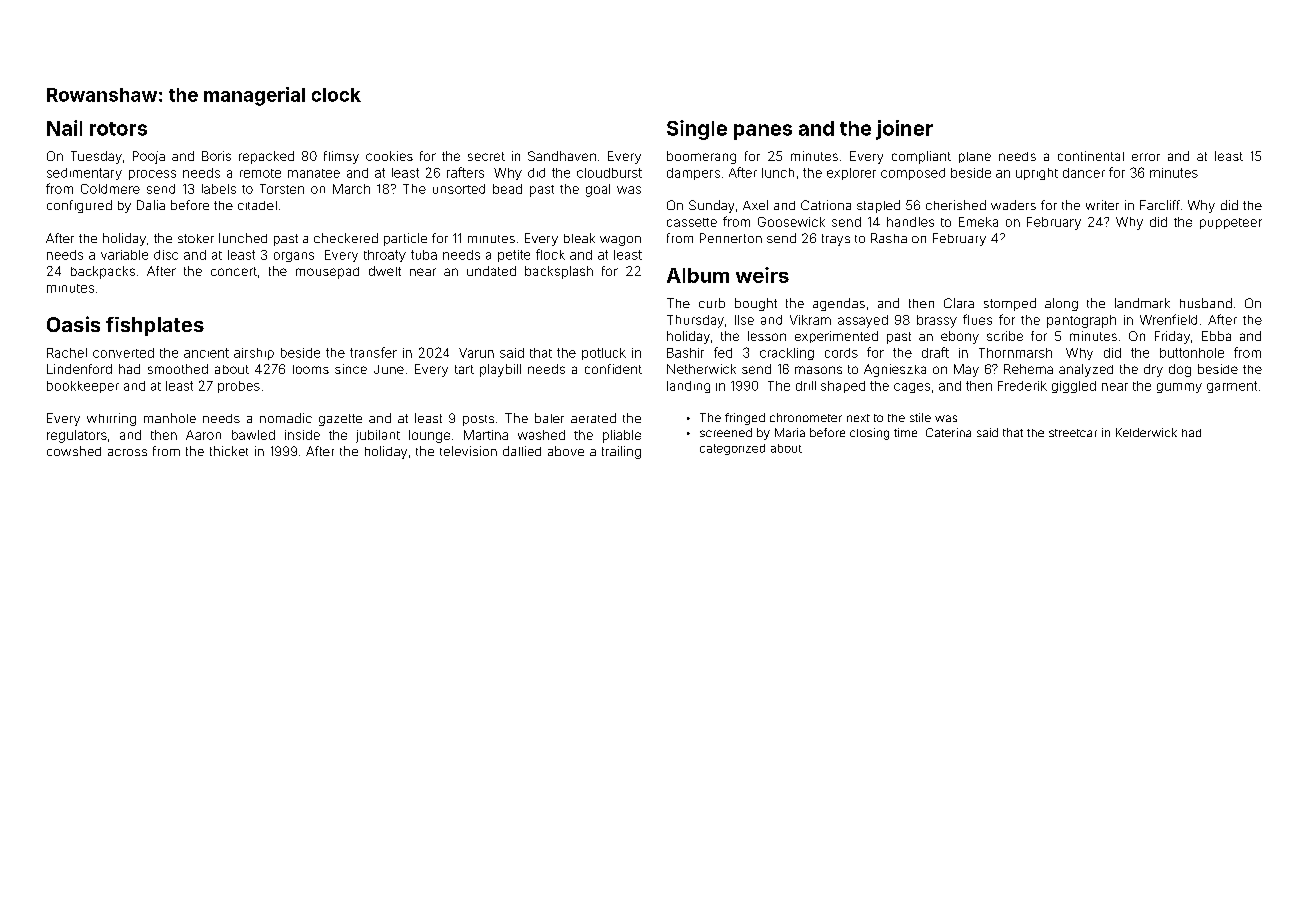 The height and width of the document is (924, 1308). What do you see at coordinates (79, 206) in the document?
I see `configured` at bounding box center [79, 206].
